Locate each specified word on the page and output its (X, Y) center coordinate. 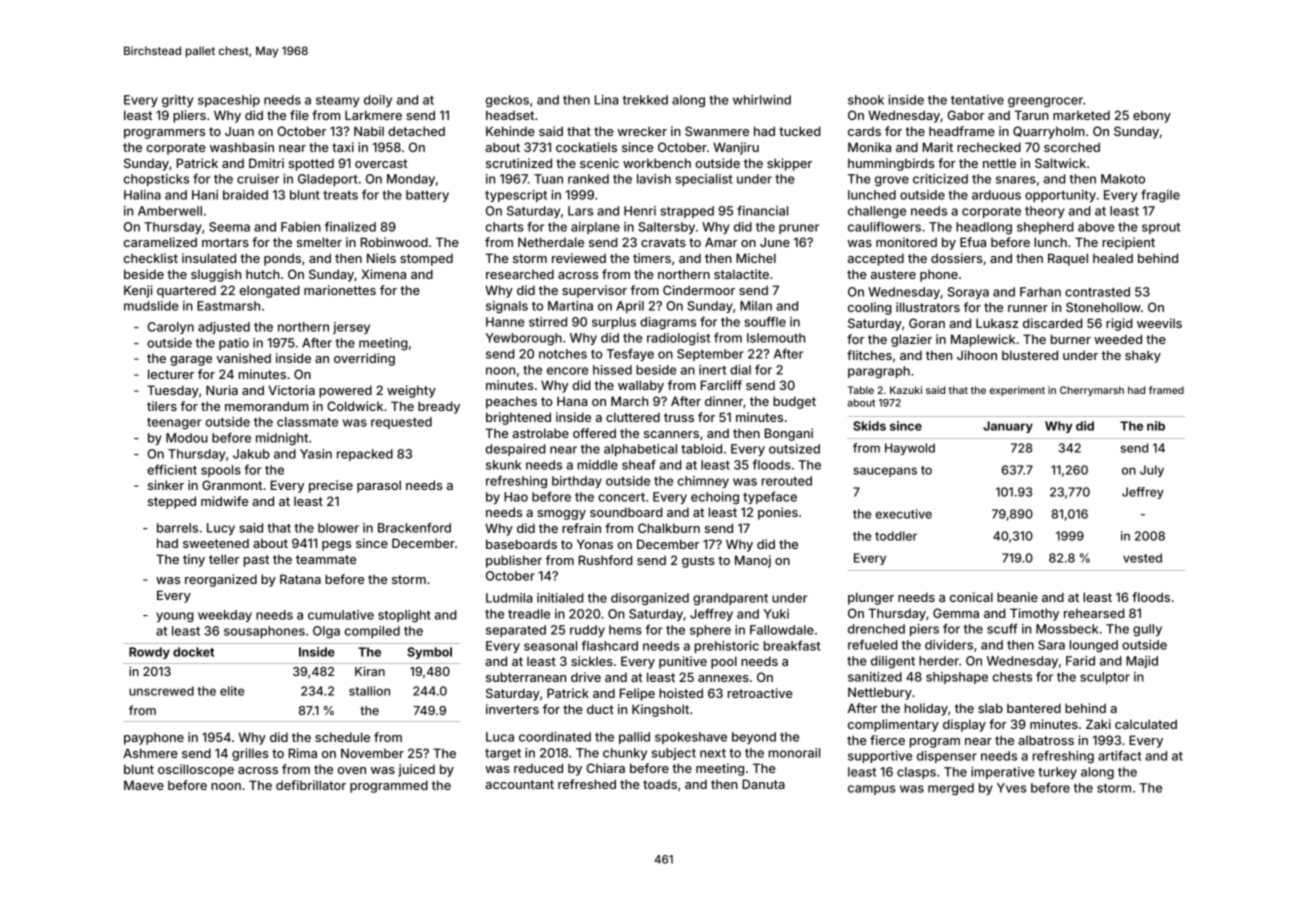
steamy (337, 101)
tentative (977, 100)
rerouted (787, 481)
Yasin (316, 454)
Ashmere (150, 753)
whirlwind (762, 100)
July (1152, 471)
